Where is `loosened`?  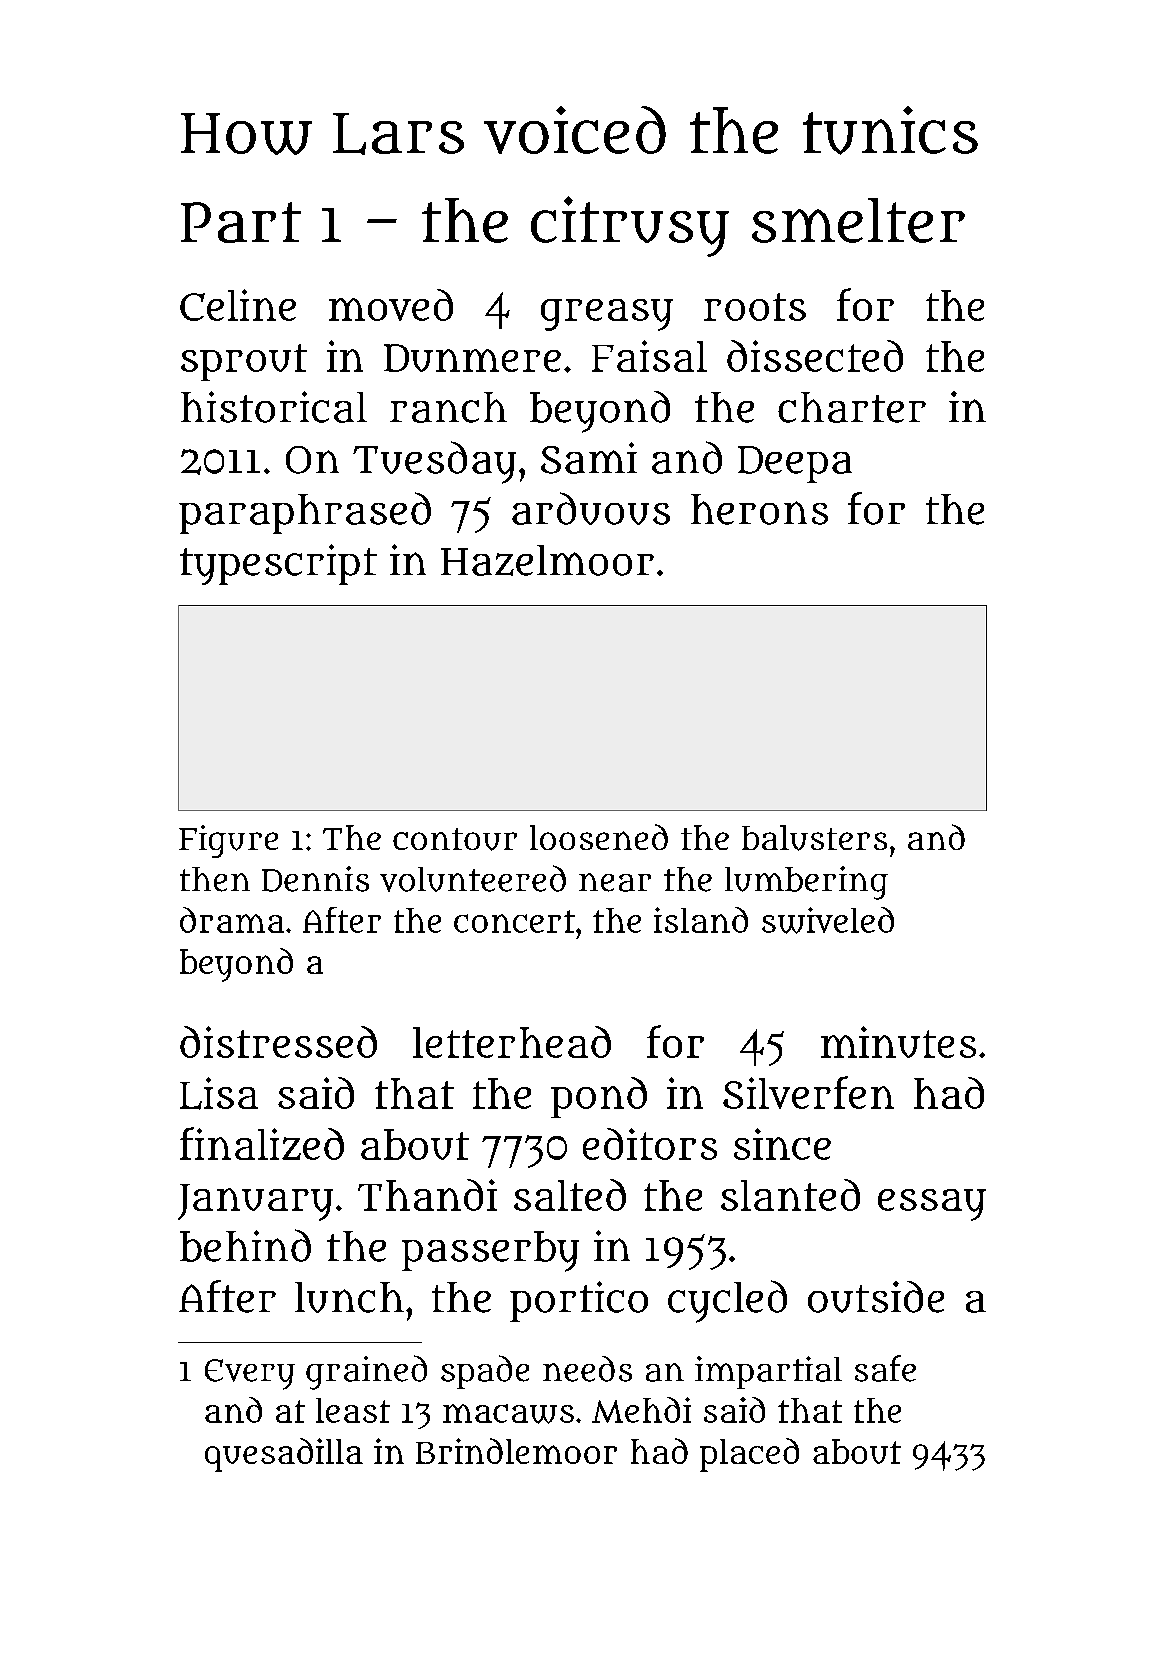 loosened is located at coordinates (599, 837).
